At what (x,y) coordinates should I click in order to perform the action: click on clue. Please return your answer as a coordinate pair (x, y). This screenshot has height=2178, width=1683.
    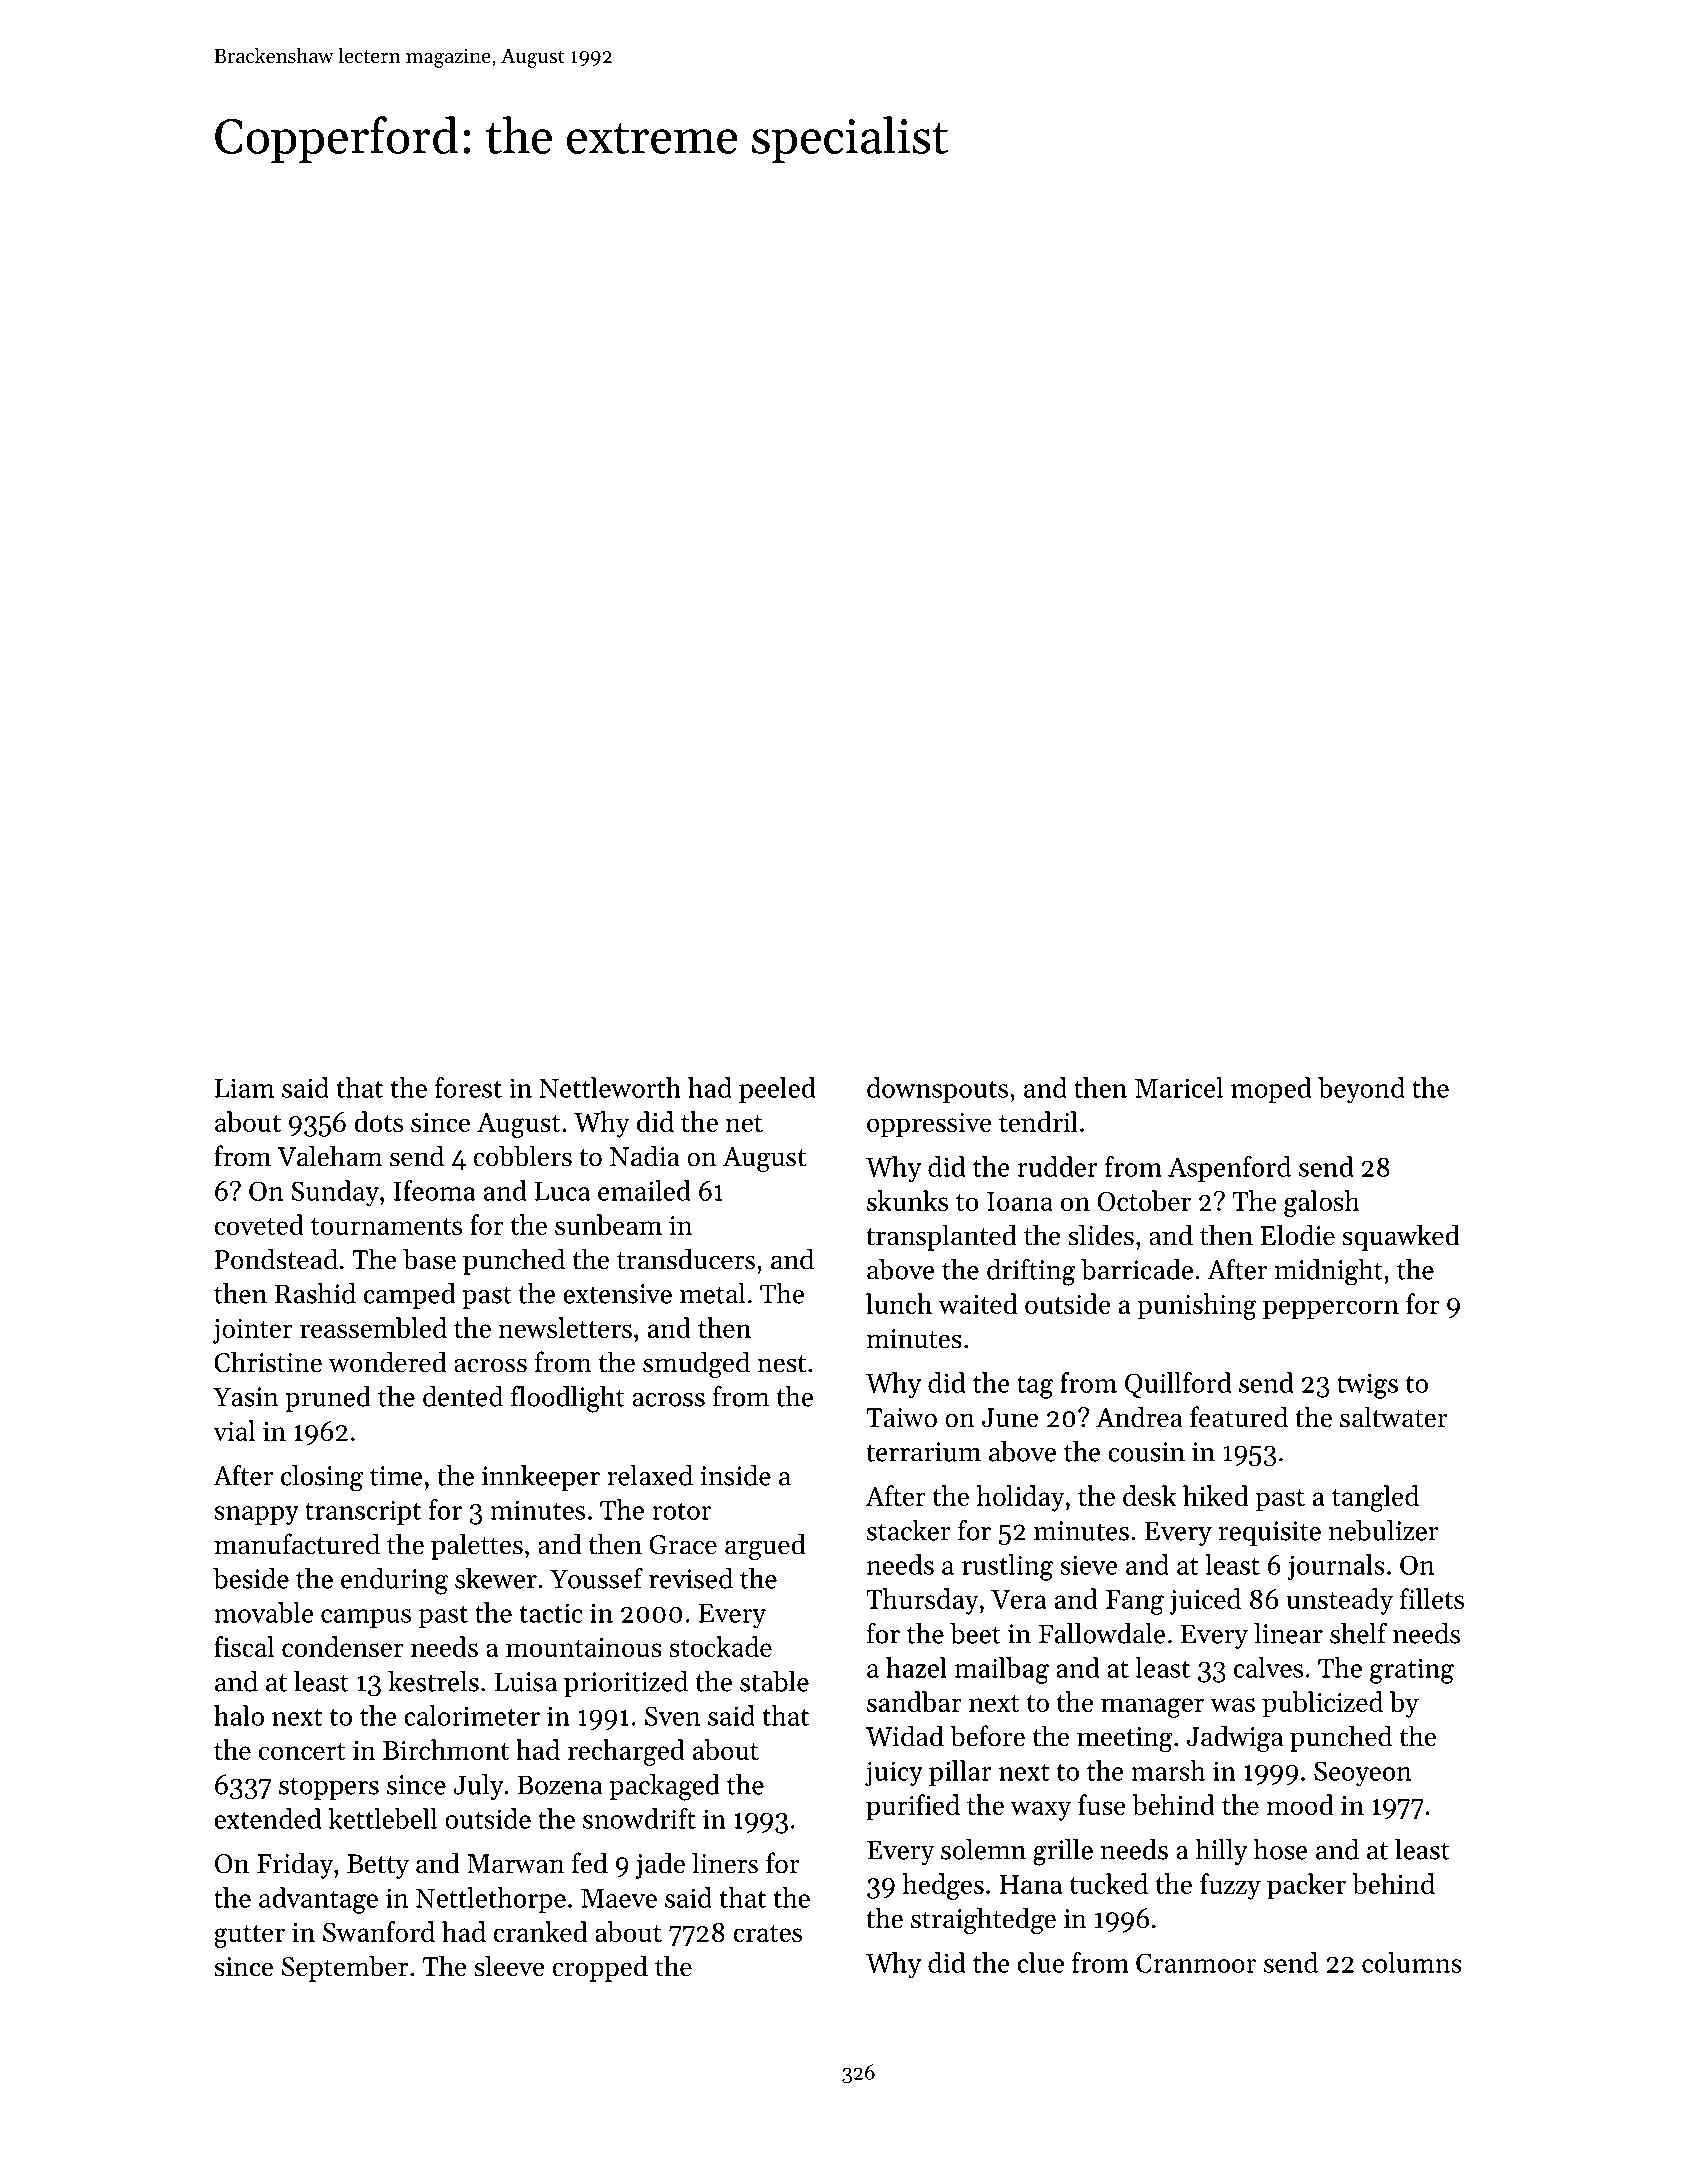
    Looking at the image, I should click on (1040, 1962).
